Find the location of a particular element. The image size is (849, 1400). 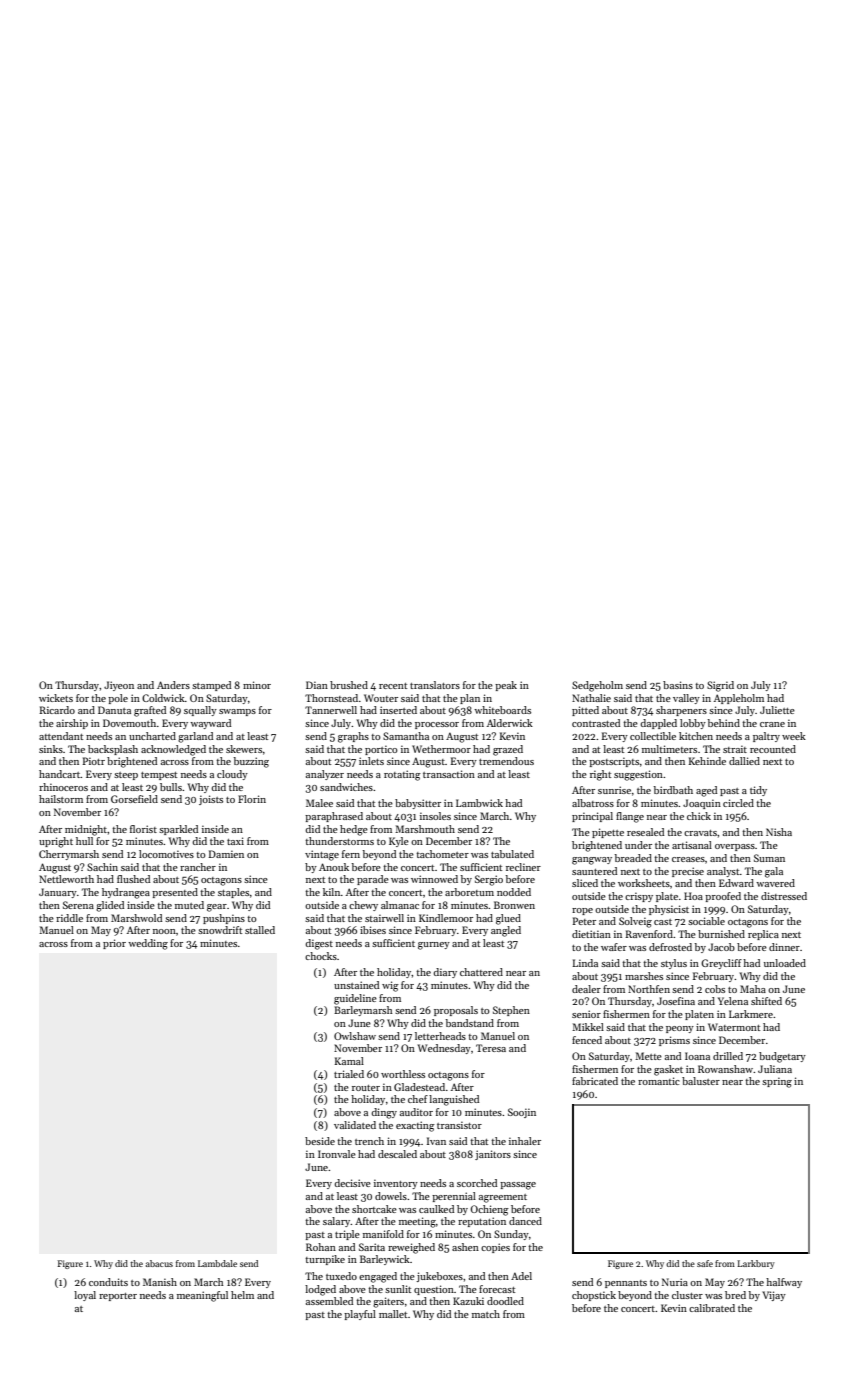

recounted is located at coordinates (773, 749).
